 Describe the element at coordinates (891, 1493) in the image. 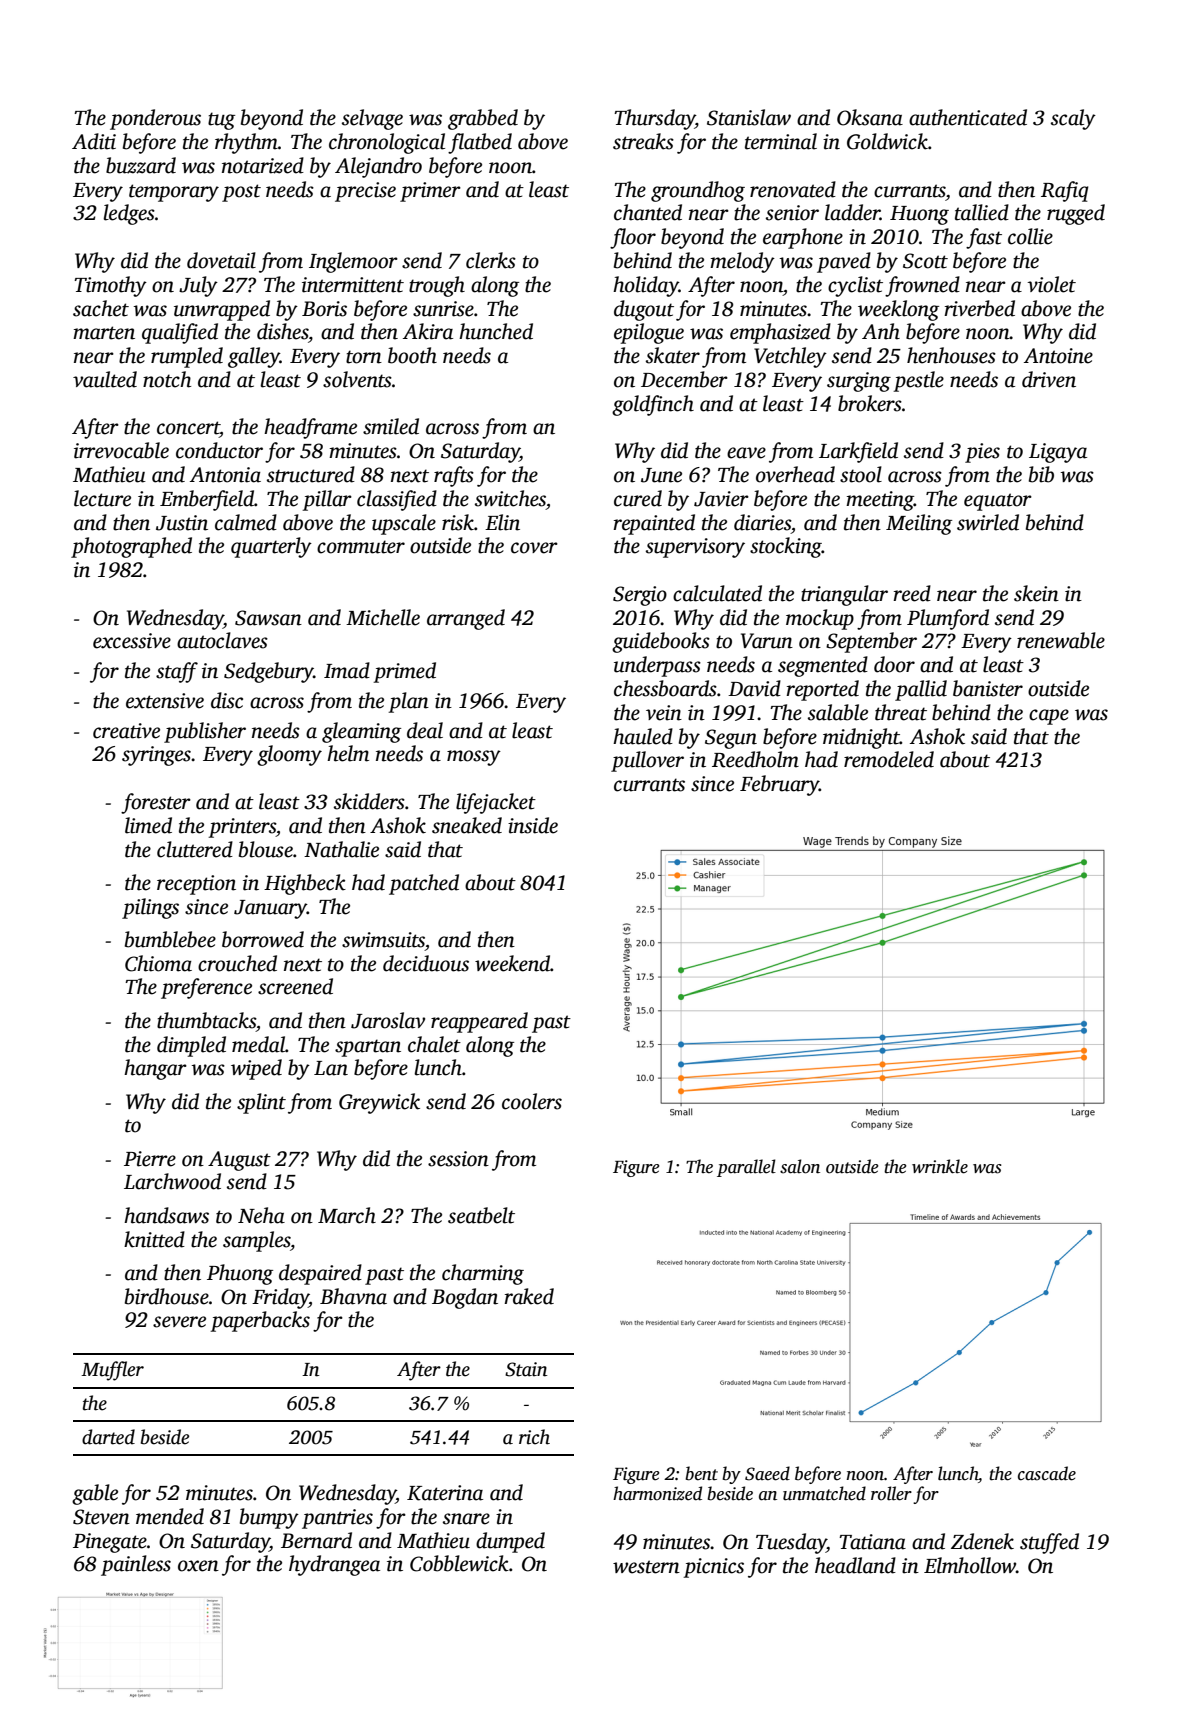

I see `roller` at that location.
